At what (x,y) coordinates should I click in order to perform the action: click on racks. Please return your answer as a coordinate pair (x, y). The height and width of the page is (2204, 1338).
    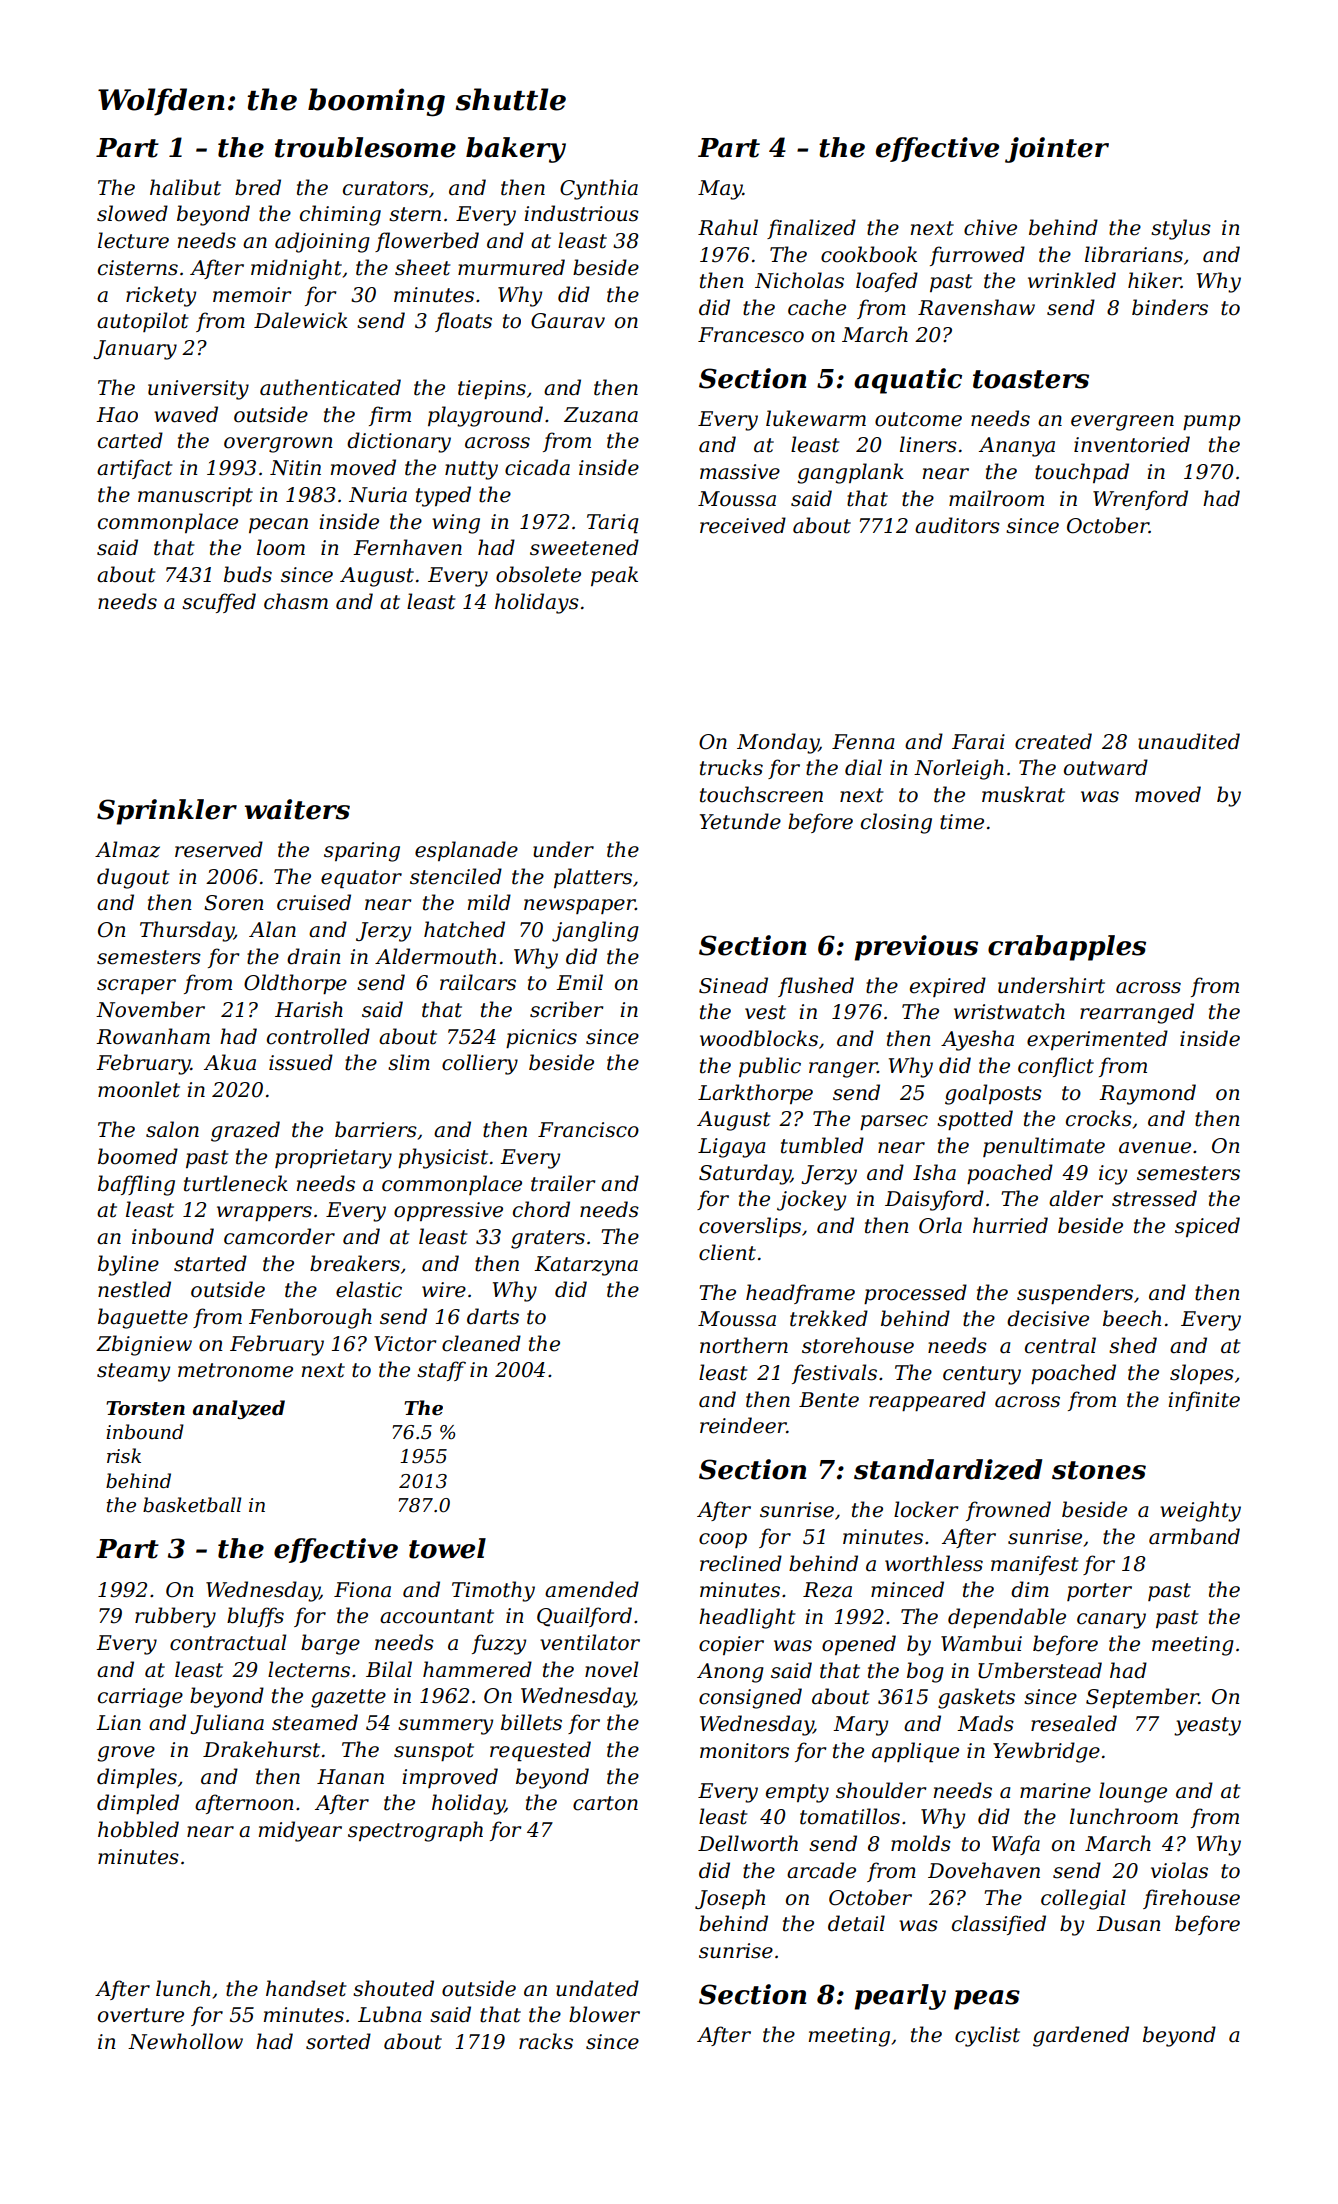
    Looking at the image, I should click on (546, 2041).
